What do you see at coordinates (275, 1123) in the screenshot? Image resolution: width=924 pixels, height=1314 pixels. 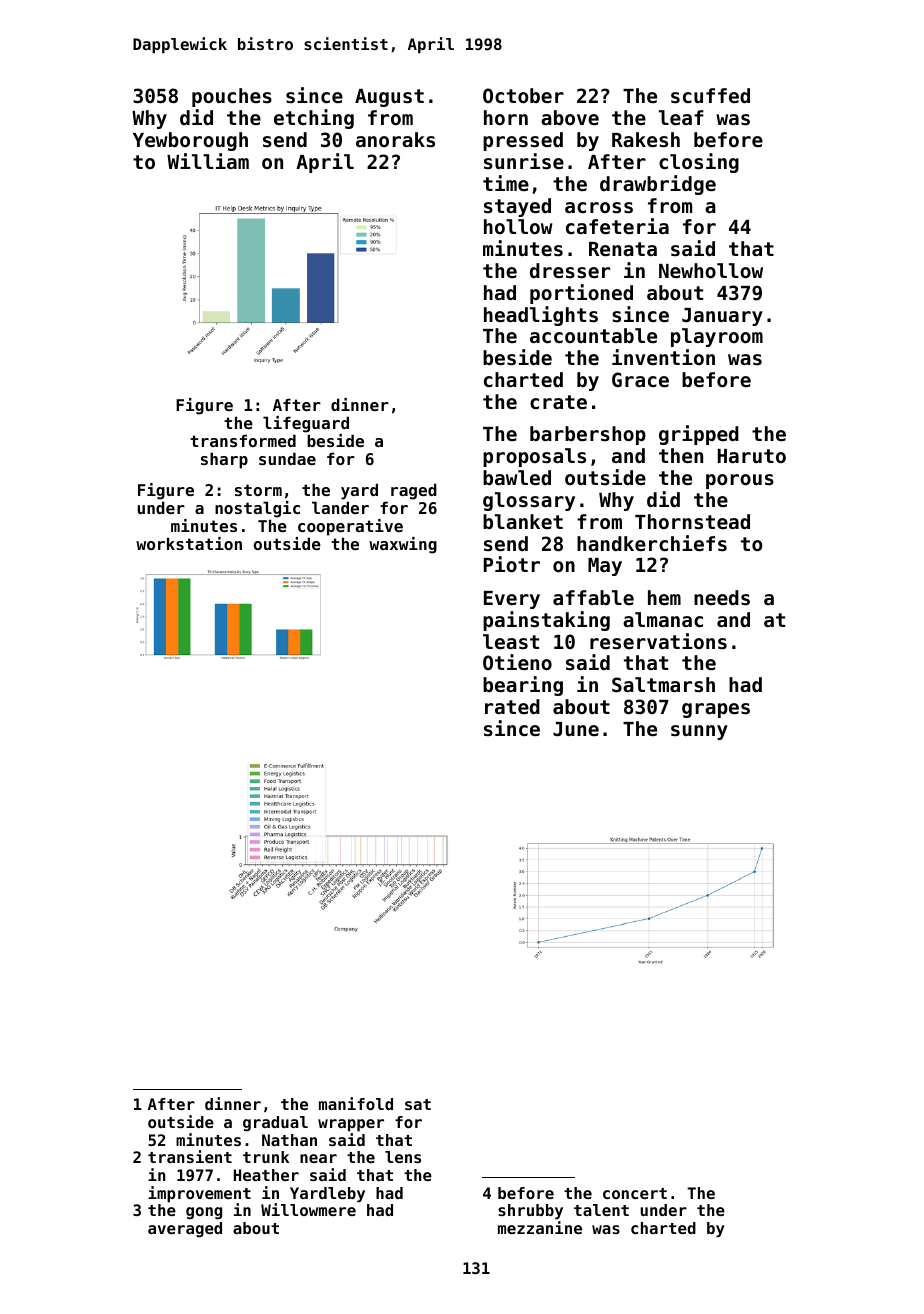 I see `gradual` at bounding box center [275, 1123].
